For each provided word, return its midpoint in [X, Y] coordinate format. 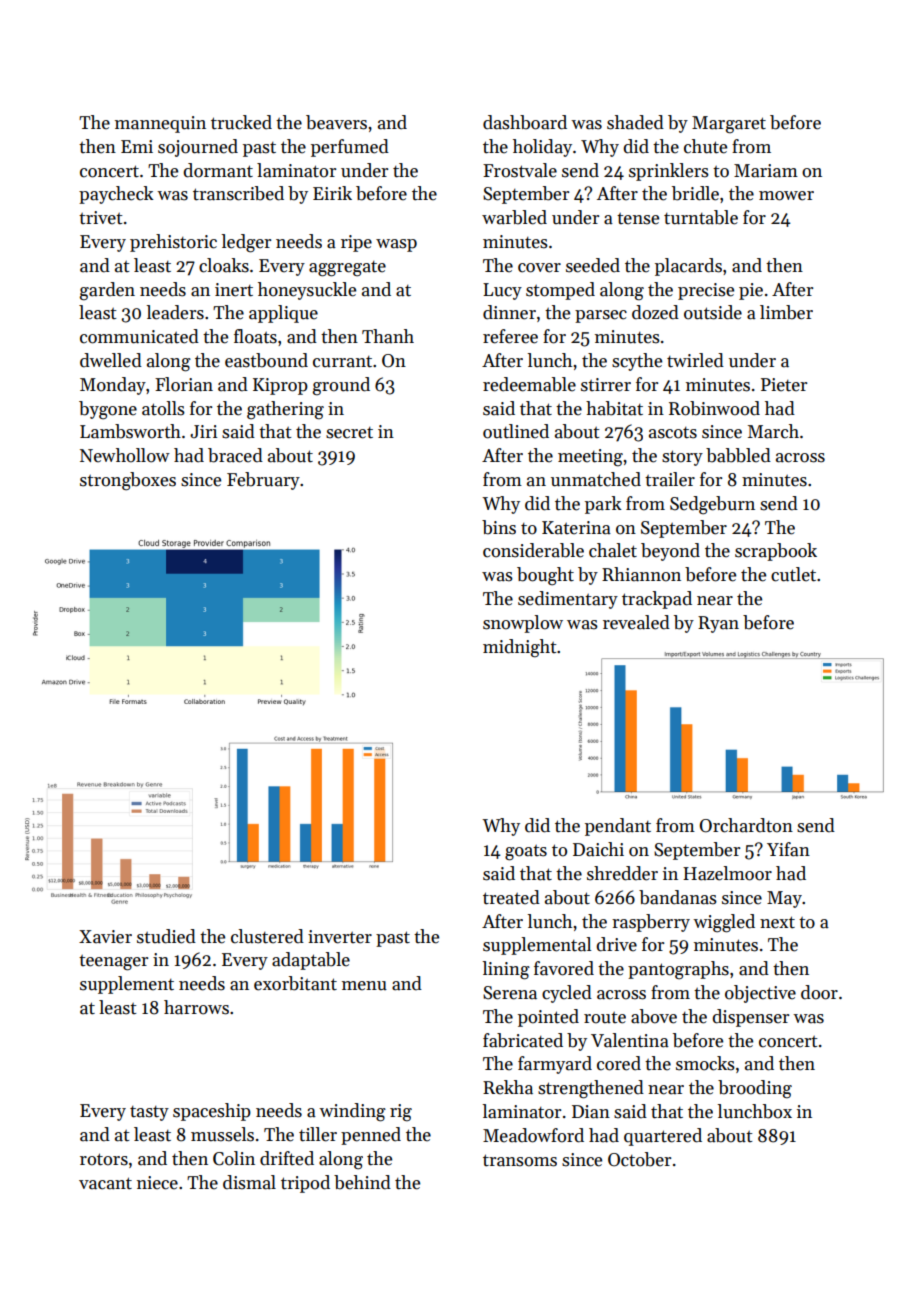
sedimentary [568, 600]
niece [157, 1183]
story [682, 458]
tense [638, 219]
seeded [593, 265]
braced [235, 455]
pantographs [678, 970]
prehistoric [173, 243]
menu [364, 986]
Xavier [105, 937]
